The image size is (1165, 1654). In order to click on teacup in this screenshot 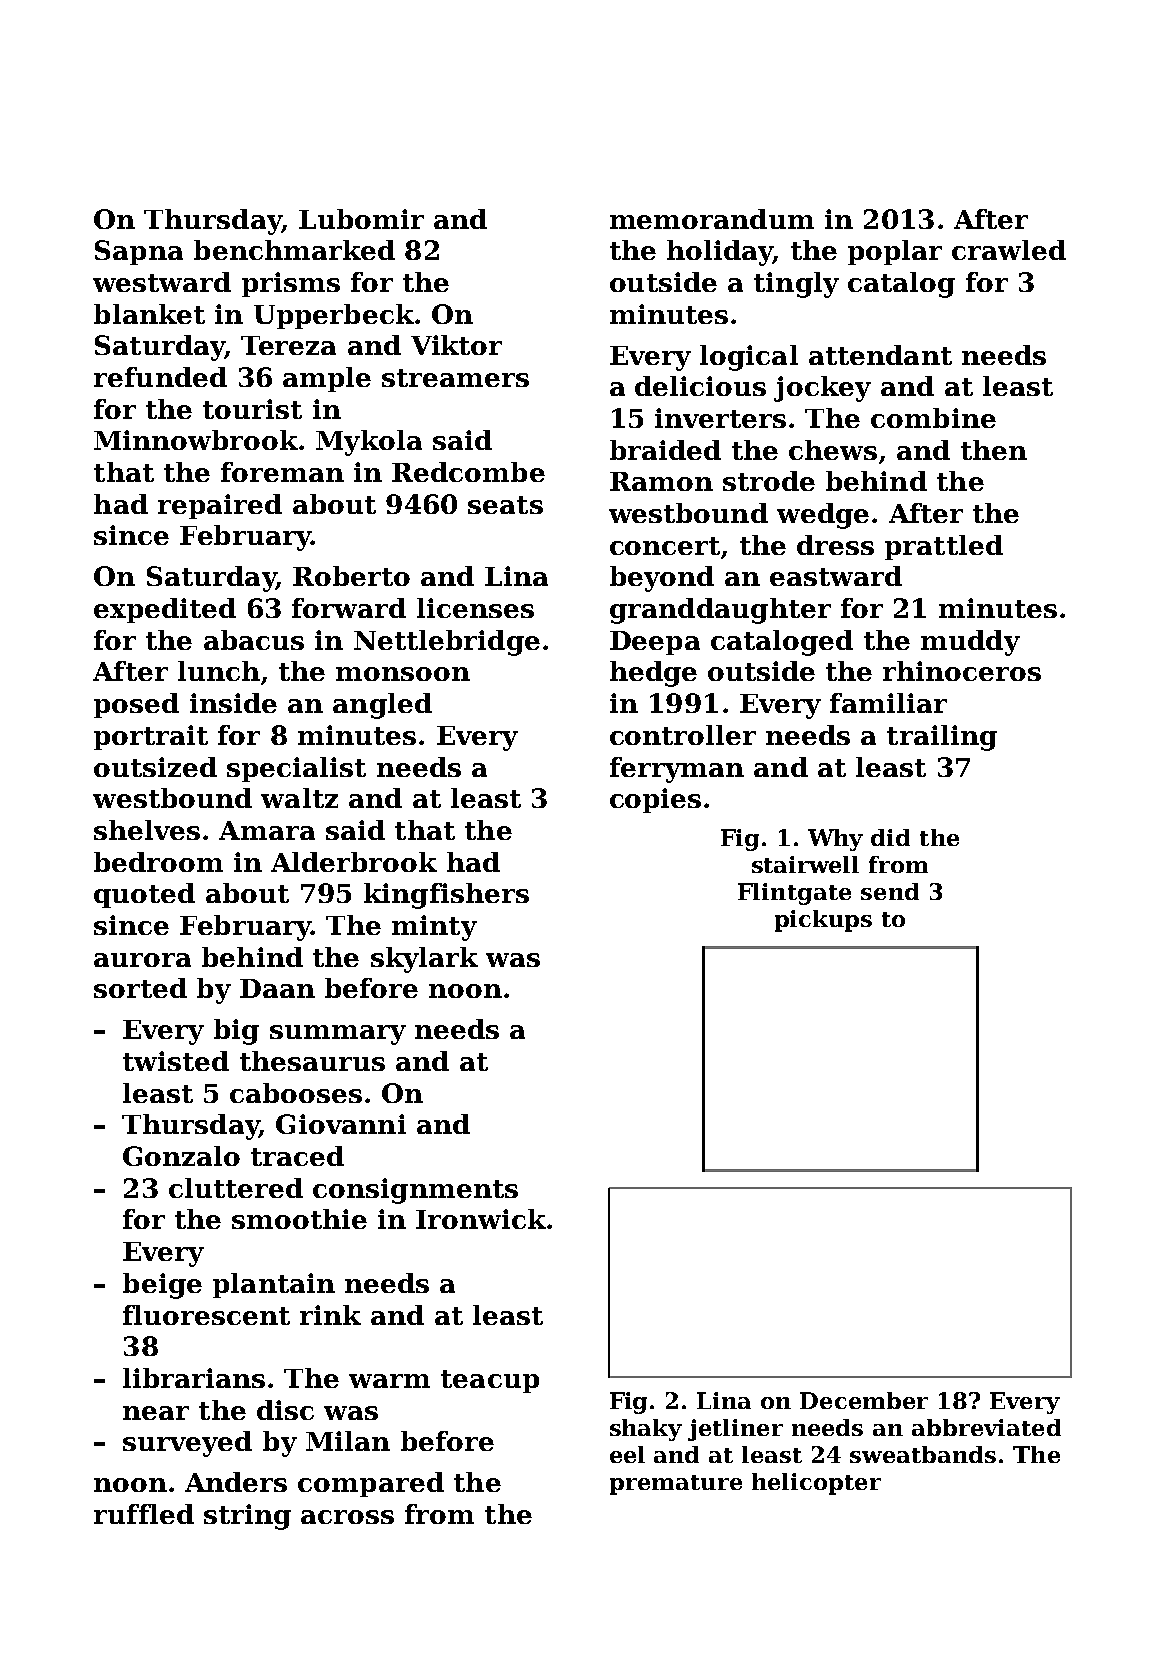, I will do `click(490, 1381)`.
